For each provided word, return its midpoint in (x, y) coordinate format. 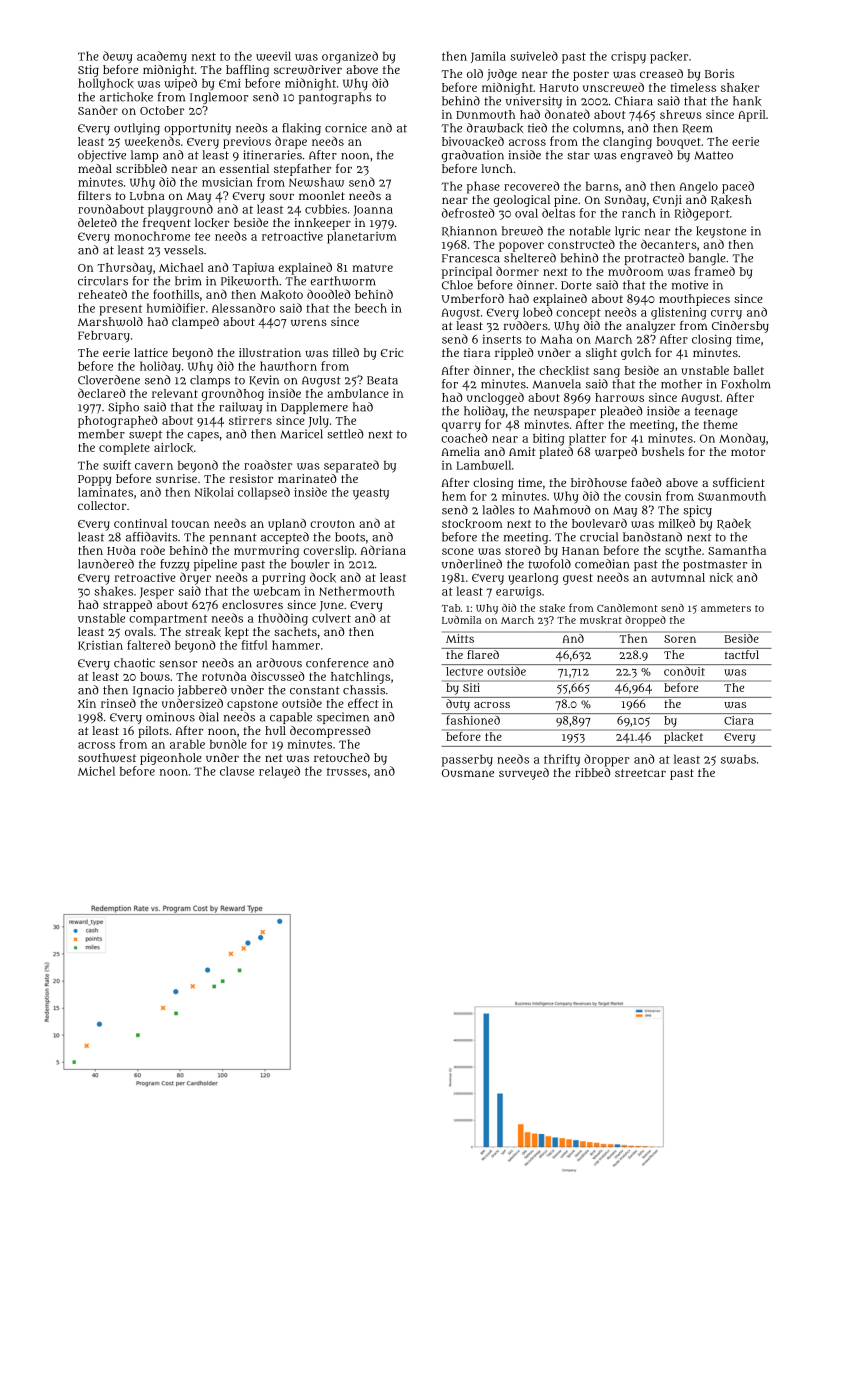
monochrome (152, 236)
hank (747, 101)
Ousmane (468, 773)
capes (203, 436)
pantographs (335, 98)
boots (350, 537)
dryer (195, 578)
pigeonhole (171, 759)
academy (162, 57)
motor (748, 452)
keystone (721, 232)
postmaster (715, 565)
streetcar (640, 773)
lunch (497, 168)
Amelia (461, 451)
